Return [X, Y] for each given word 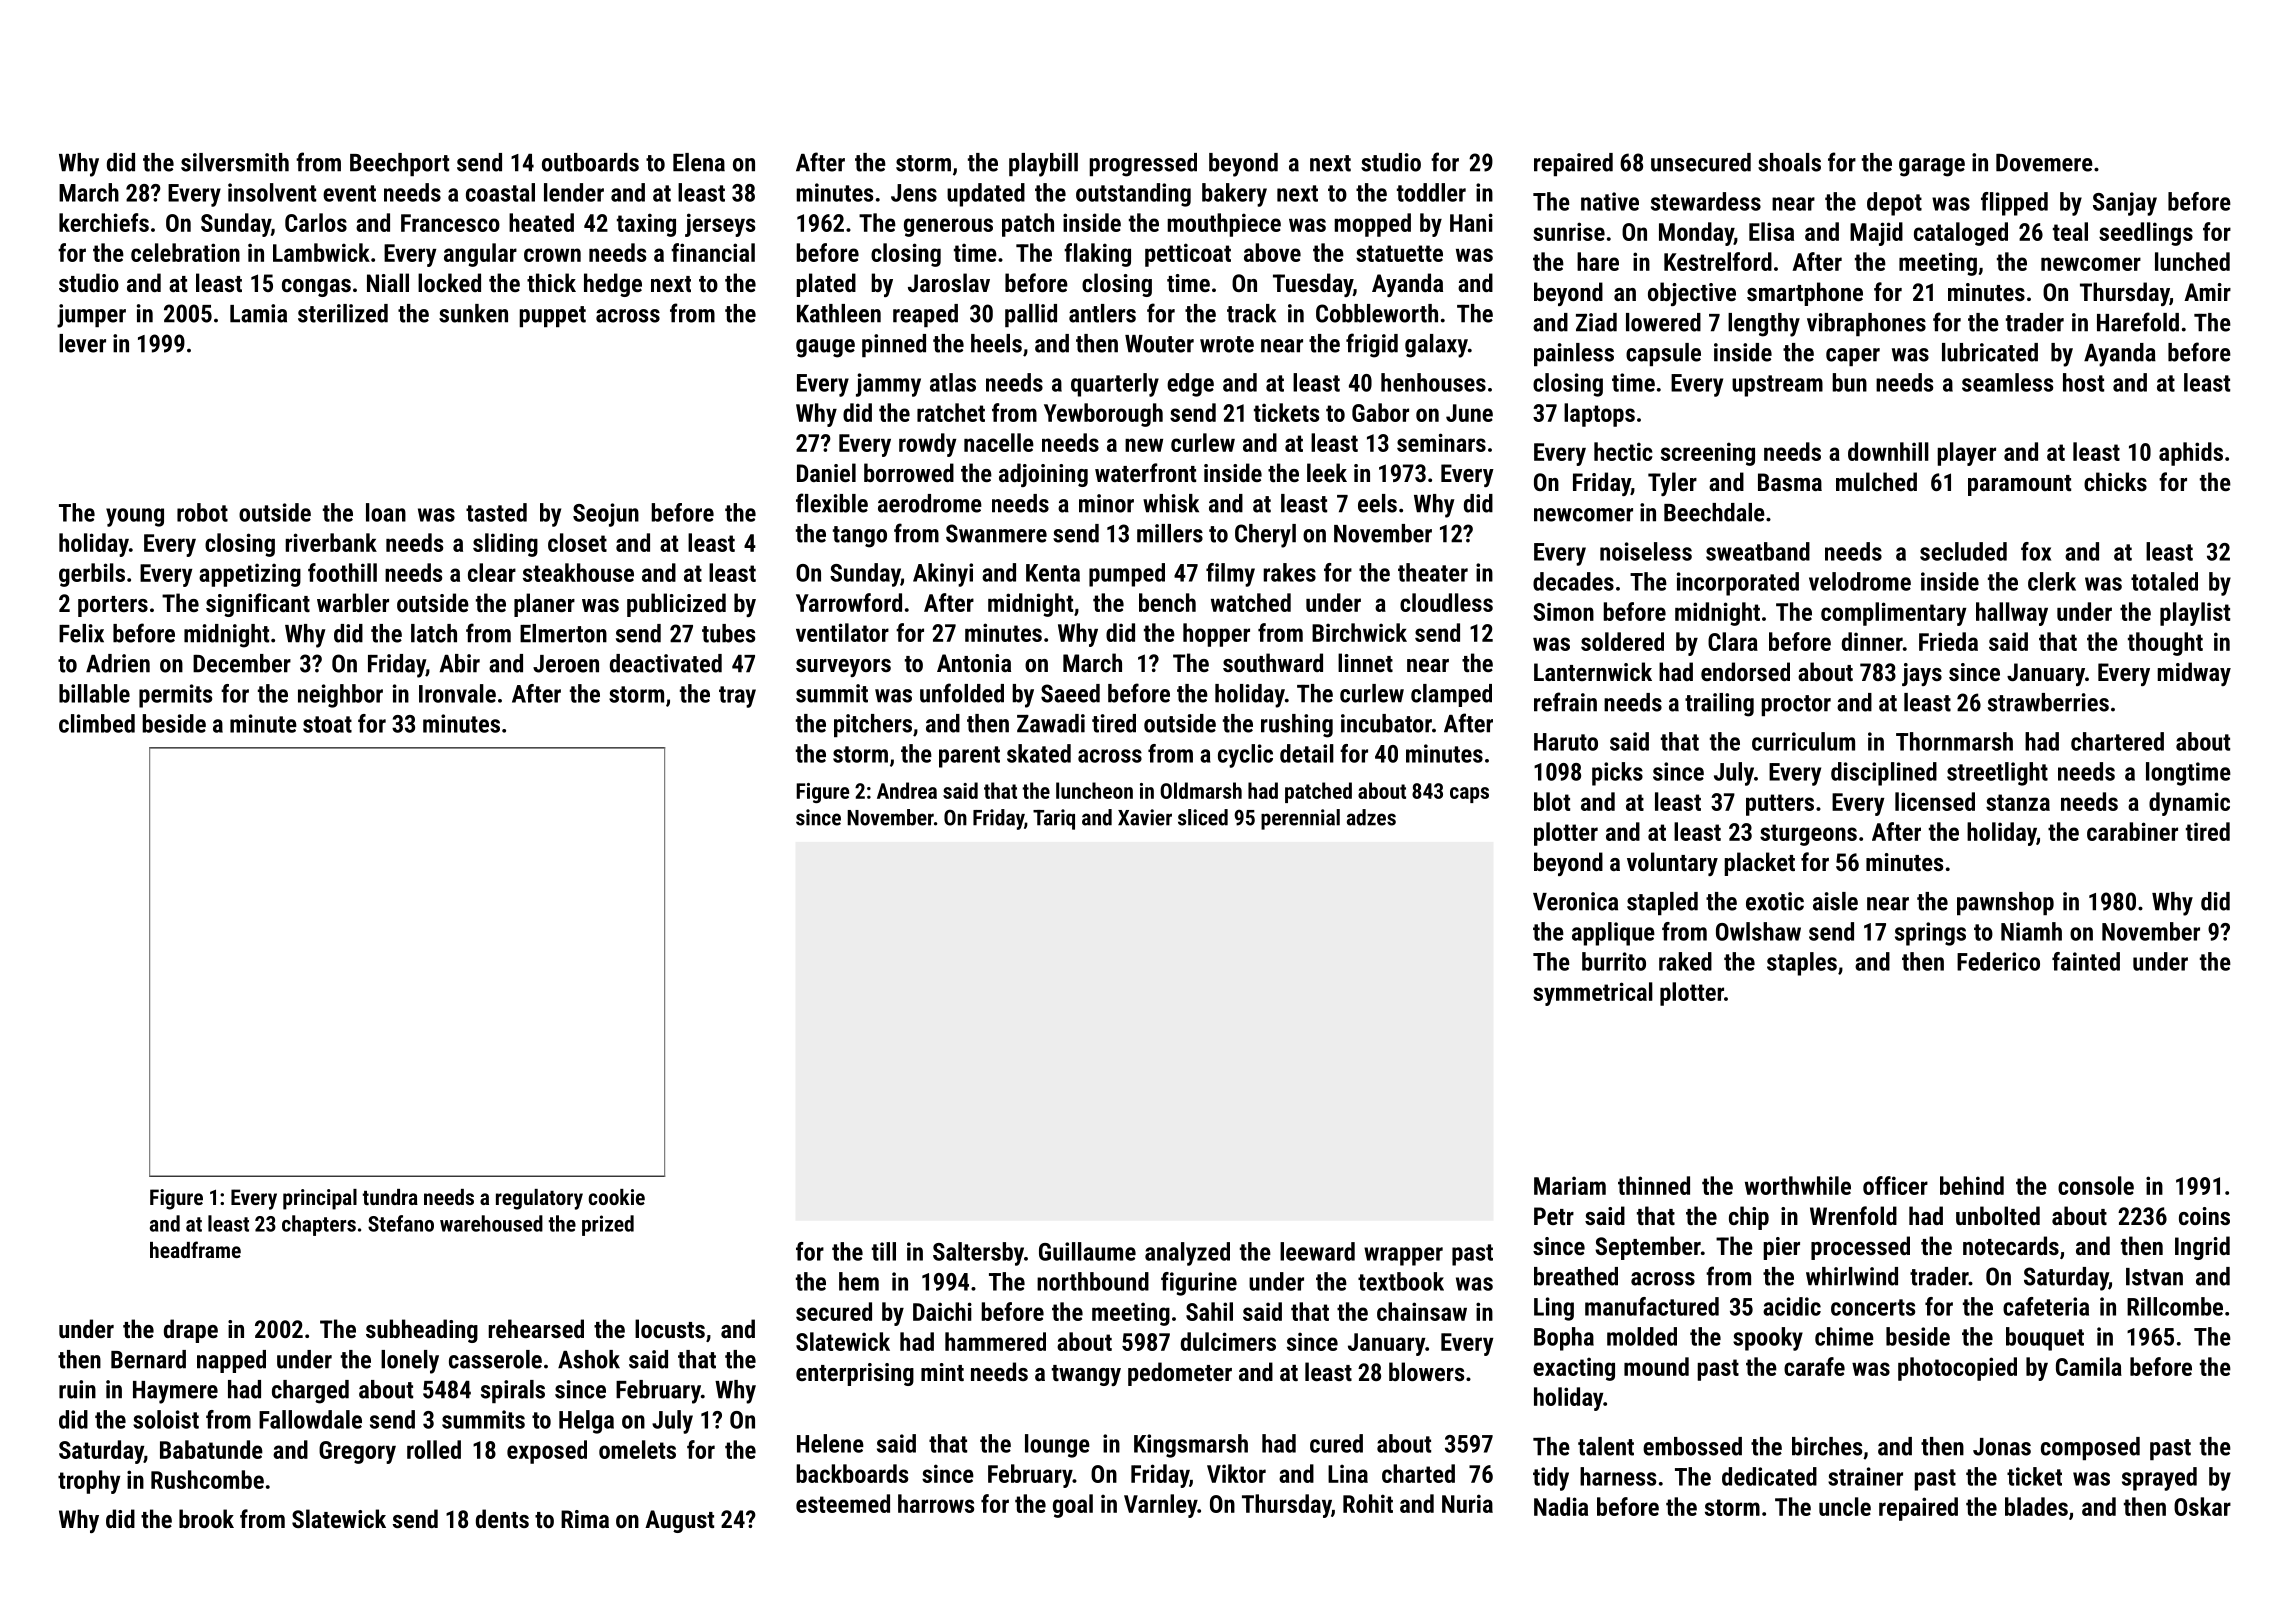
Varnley [1160, 1506]
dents [502, 1518]
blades [2036, 1506]
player [1966, 454]
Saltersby [978, 1254]
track [1251, 313]
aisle [1835, 901]
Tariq [1054, 819]
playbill [1043, 165]
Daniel [826, 472]
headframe [195, 1249]
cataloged [1961, 234]
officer [1895, 1185]
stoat [327, 724]
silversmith [235, 162]
